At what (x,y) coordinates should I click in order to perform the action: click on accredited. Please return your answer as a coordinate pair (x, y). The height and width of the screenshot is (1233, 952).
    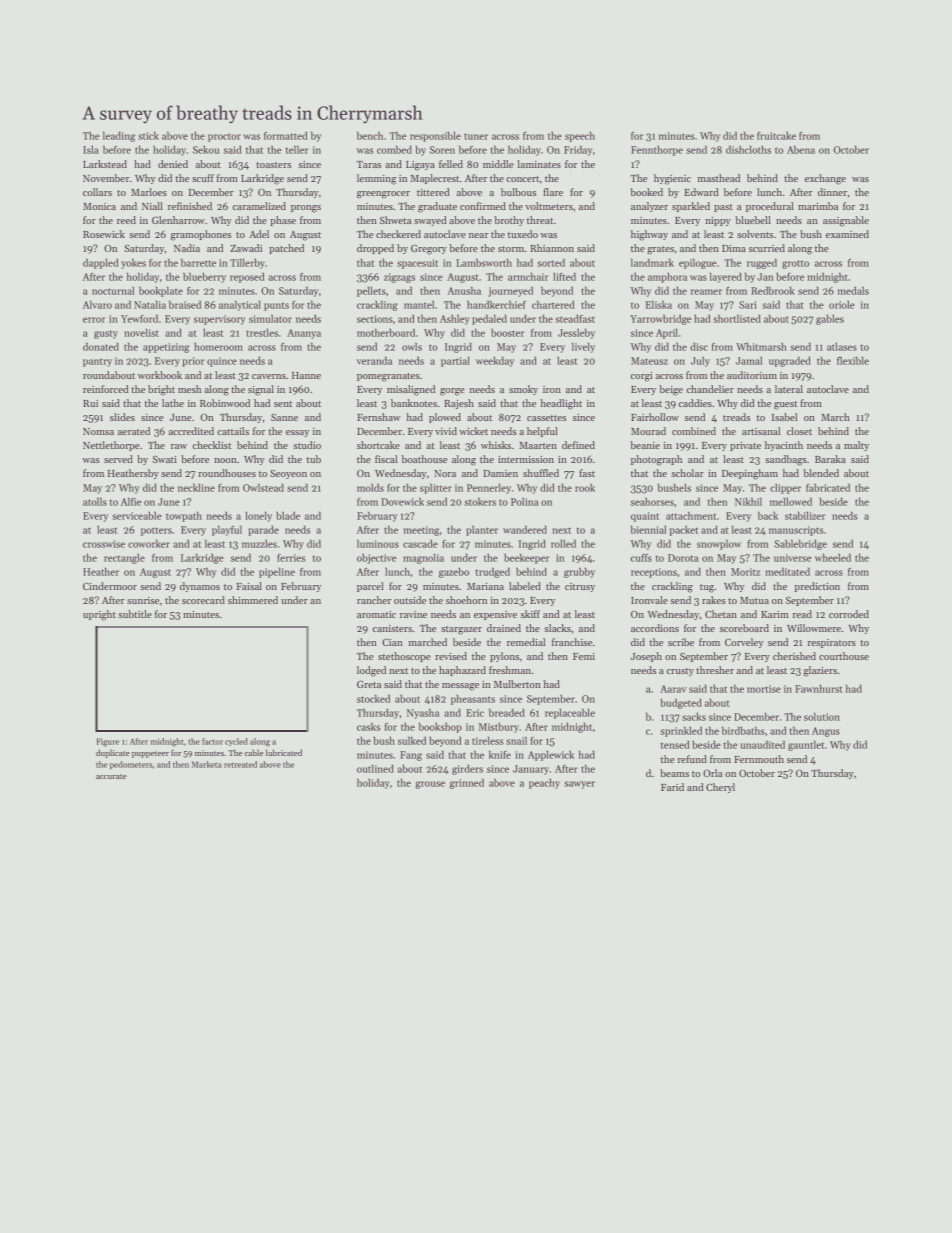
    Looking at the image, I should click on (191, 431).
